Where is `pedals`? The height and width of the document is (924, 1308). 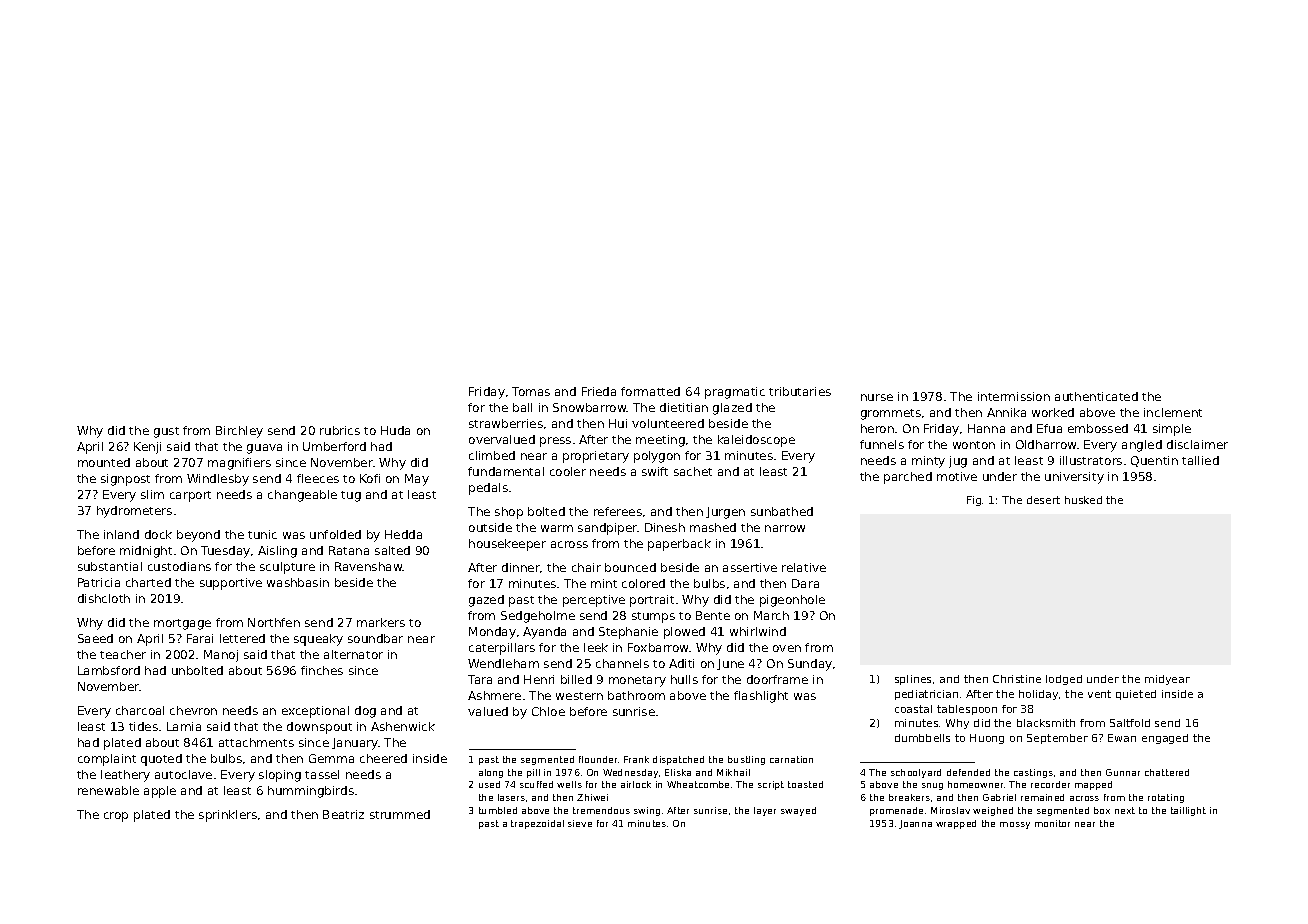
pedals is located at coordinates (488, 489).
